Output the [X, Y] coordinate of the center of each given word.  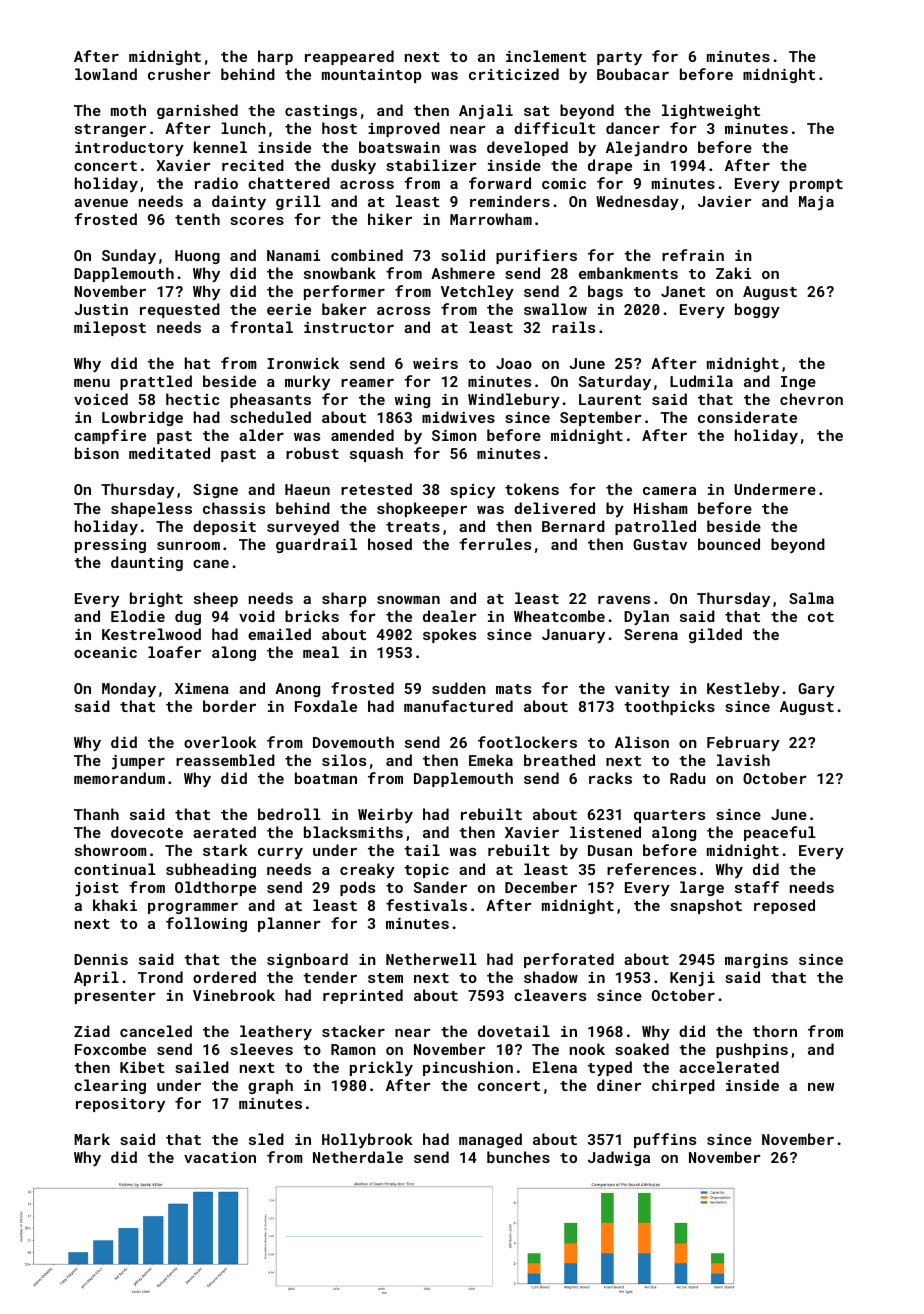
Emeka [491, 760]
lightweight [711, 111]
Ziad [92, 1031]
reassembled [225, 760]
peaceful [780, 833]
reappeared [349, 57]
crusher [179, 74]
